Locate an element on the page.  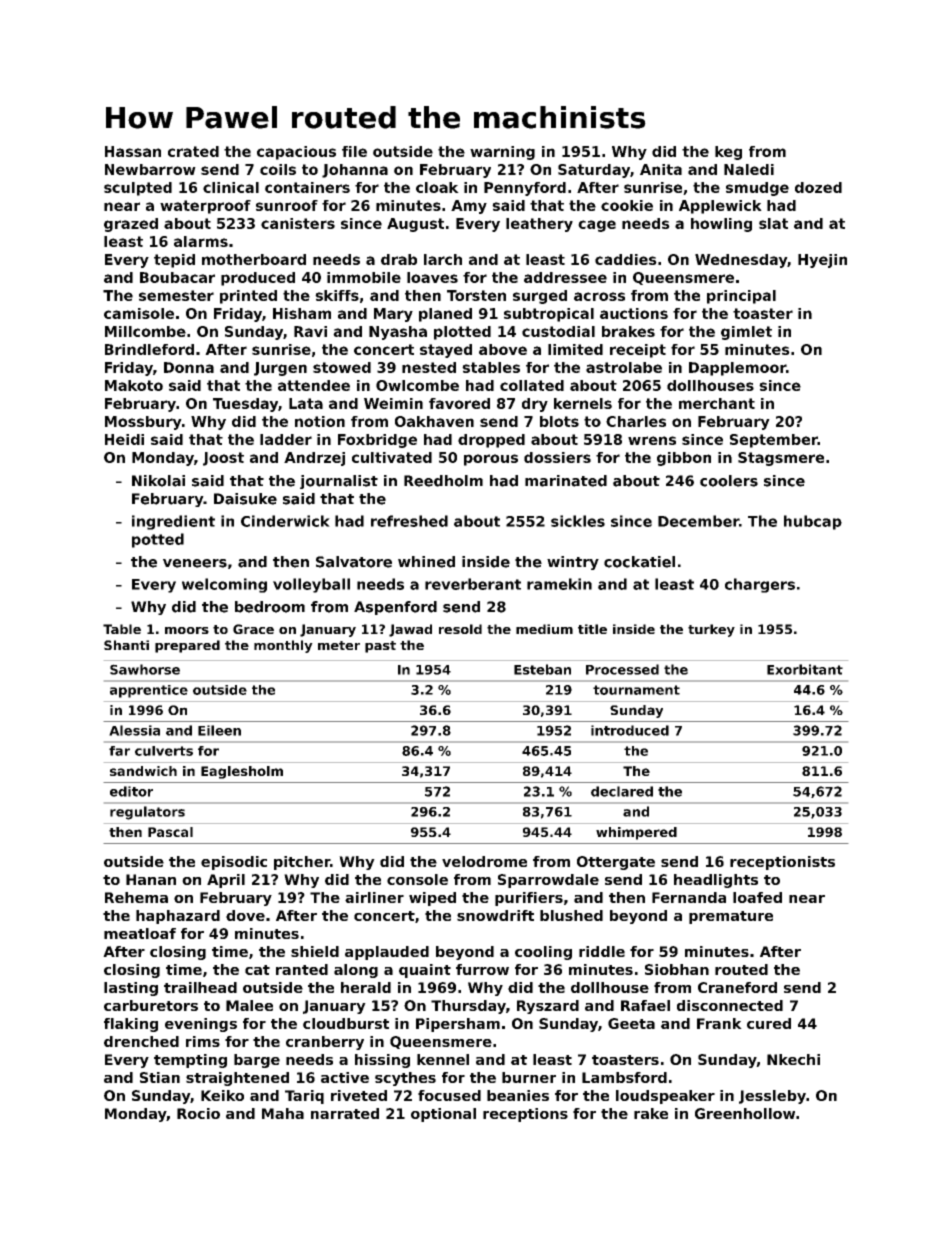
Eaglesholm is located at coordinates (242, 772).
